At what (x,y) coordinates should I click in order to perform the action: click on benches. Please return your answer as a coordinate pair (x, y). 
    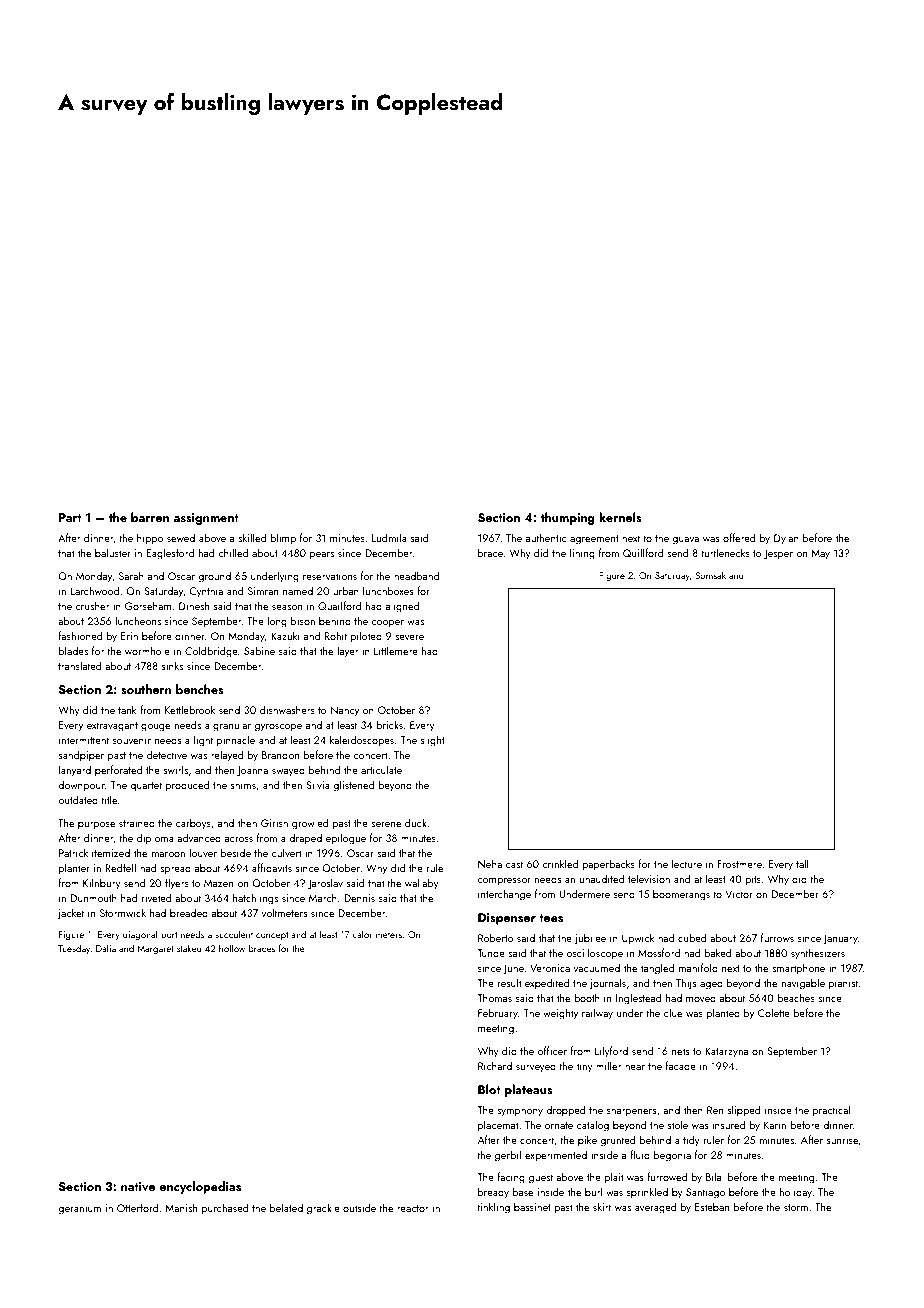
    Looking at the image, I should click on (200, 689).
